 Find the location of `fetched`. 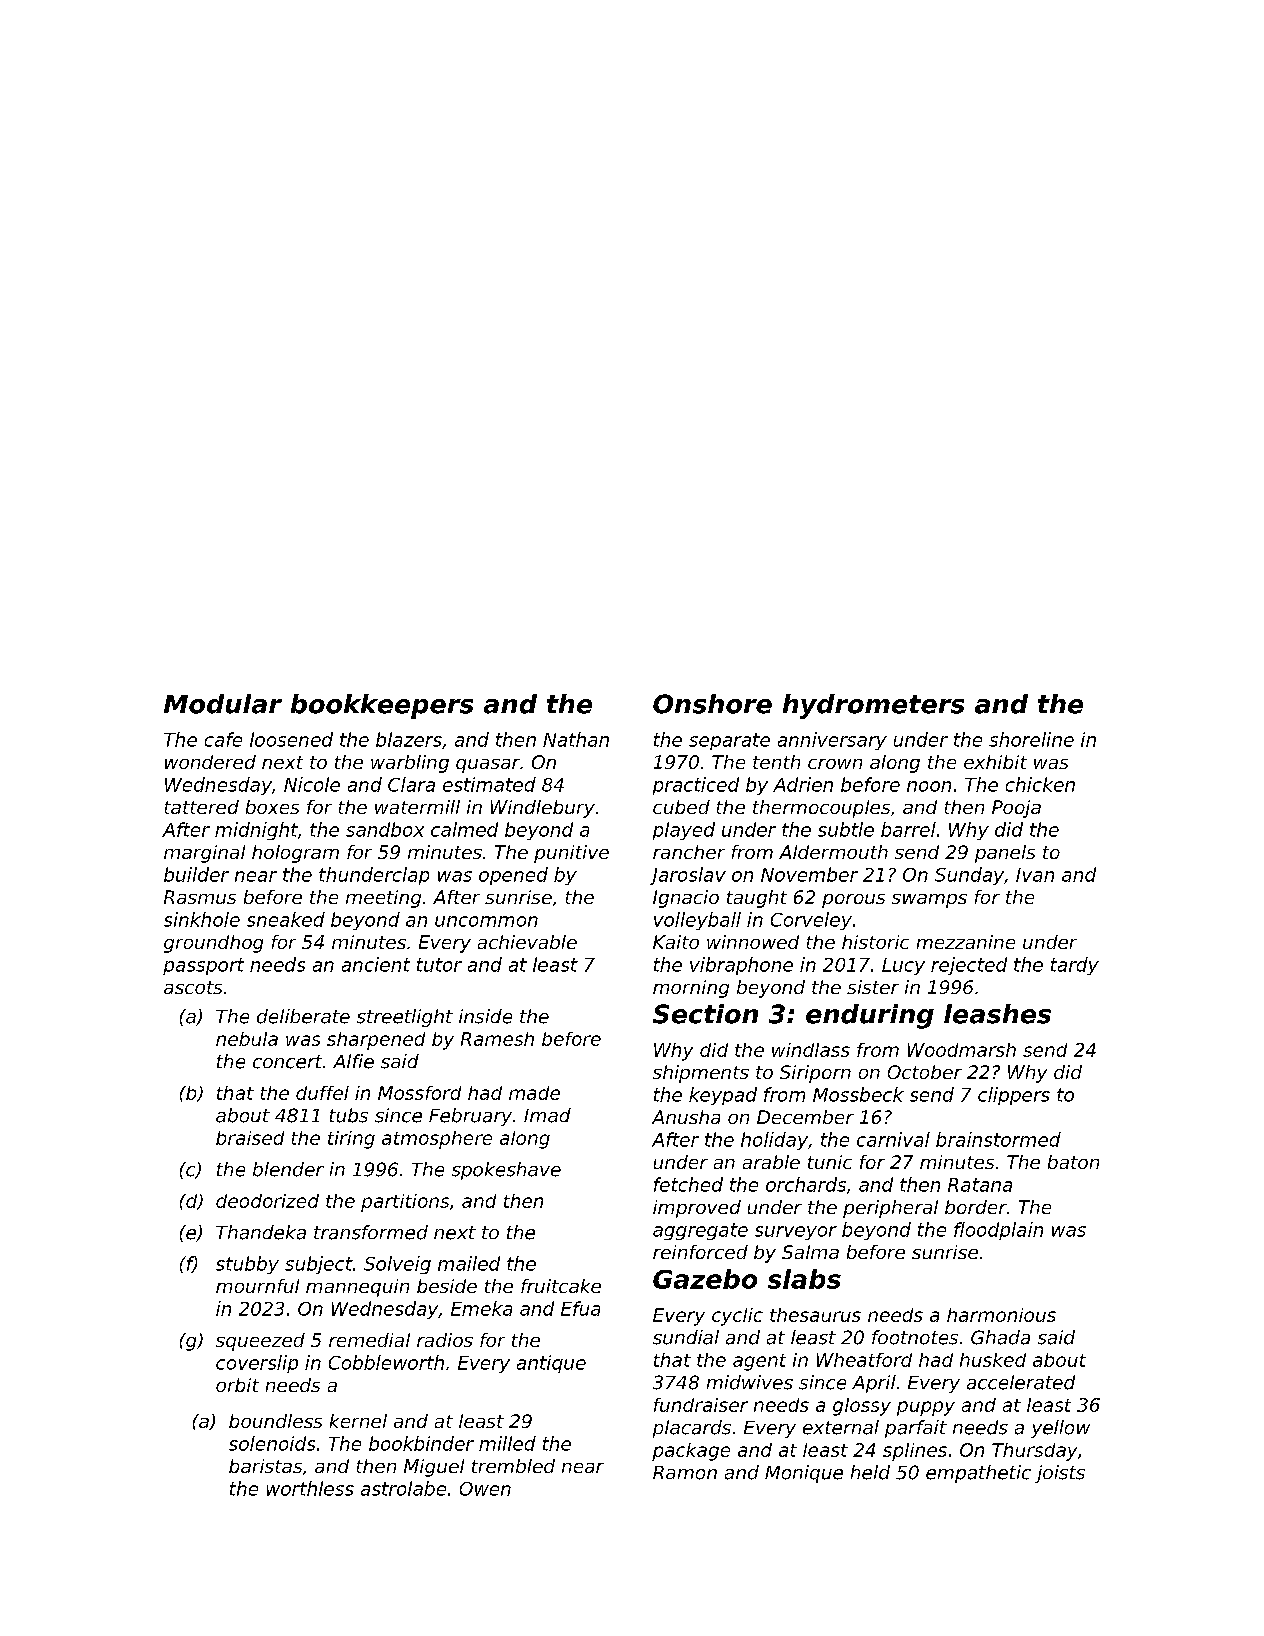

fetched is located at coordinates (688, 1184).
